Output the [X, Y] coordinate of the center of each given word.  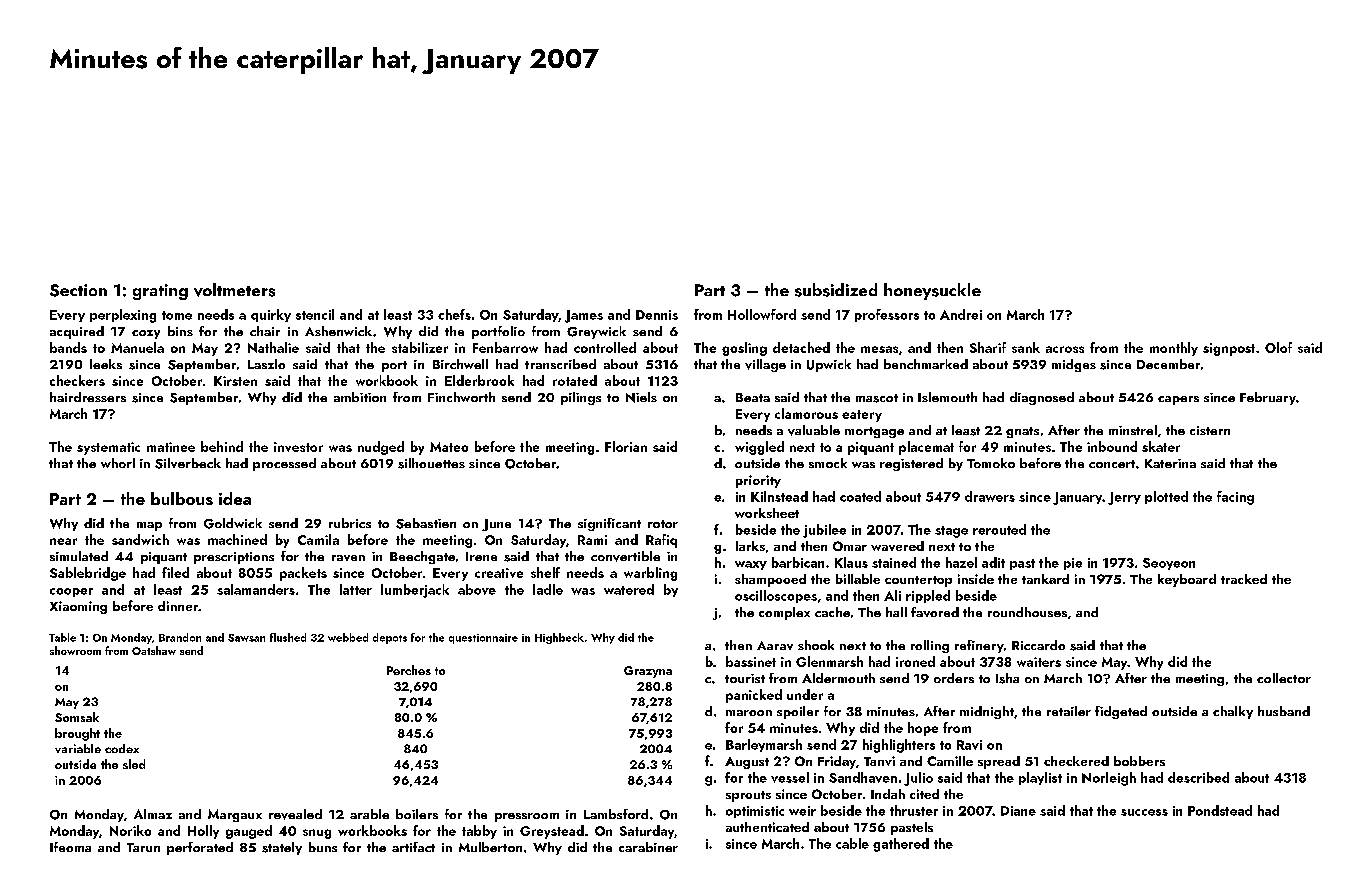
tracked [1244, 579]
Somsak [77, 717]
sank [1026, 347]
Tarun [143, 847]
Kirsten [235, 381]
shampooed [770, 580]
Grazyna [648, 672]
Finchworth [461, 397]
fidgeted [1121, 712]
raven [348, 558]
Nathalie [273, 347]
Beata [753, 397]
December [1168, 364]
